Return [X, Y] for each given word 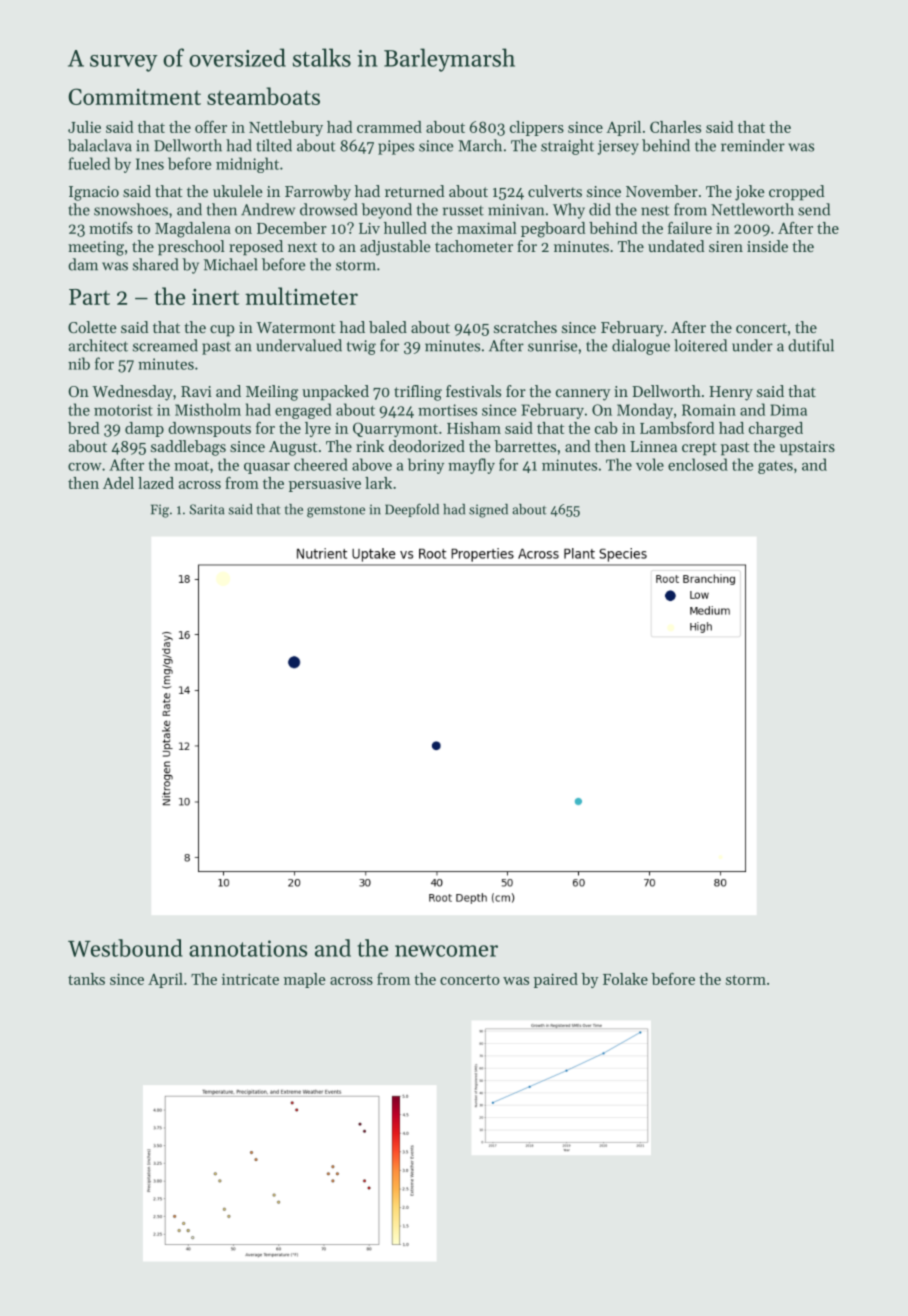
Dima [788, 410]
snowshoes [131, 209]
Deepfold [412, 510]
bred [83, 428]
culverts [555, 191]
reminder [753, 145]
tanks [86, 979]
